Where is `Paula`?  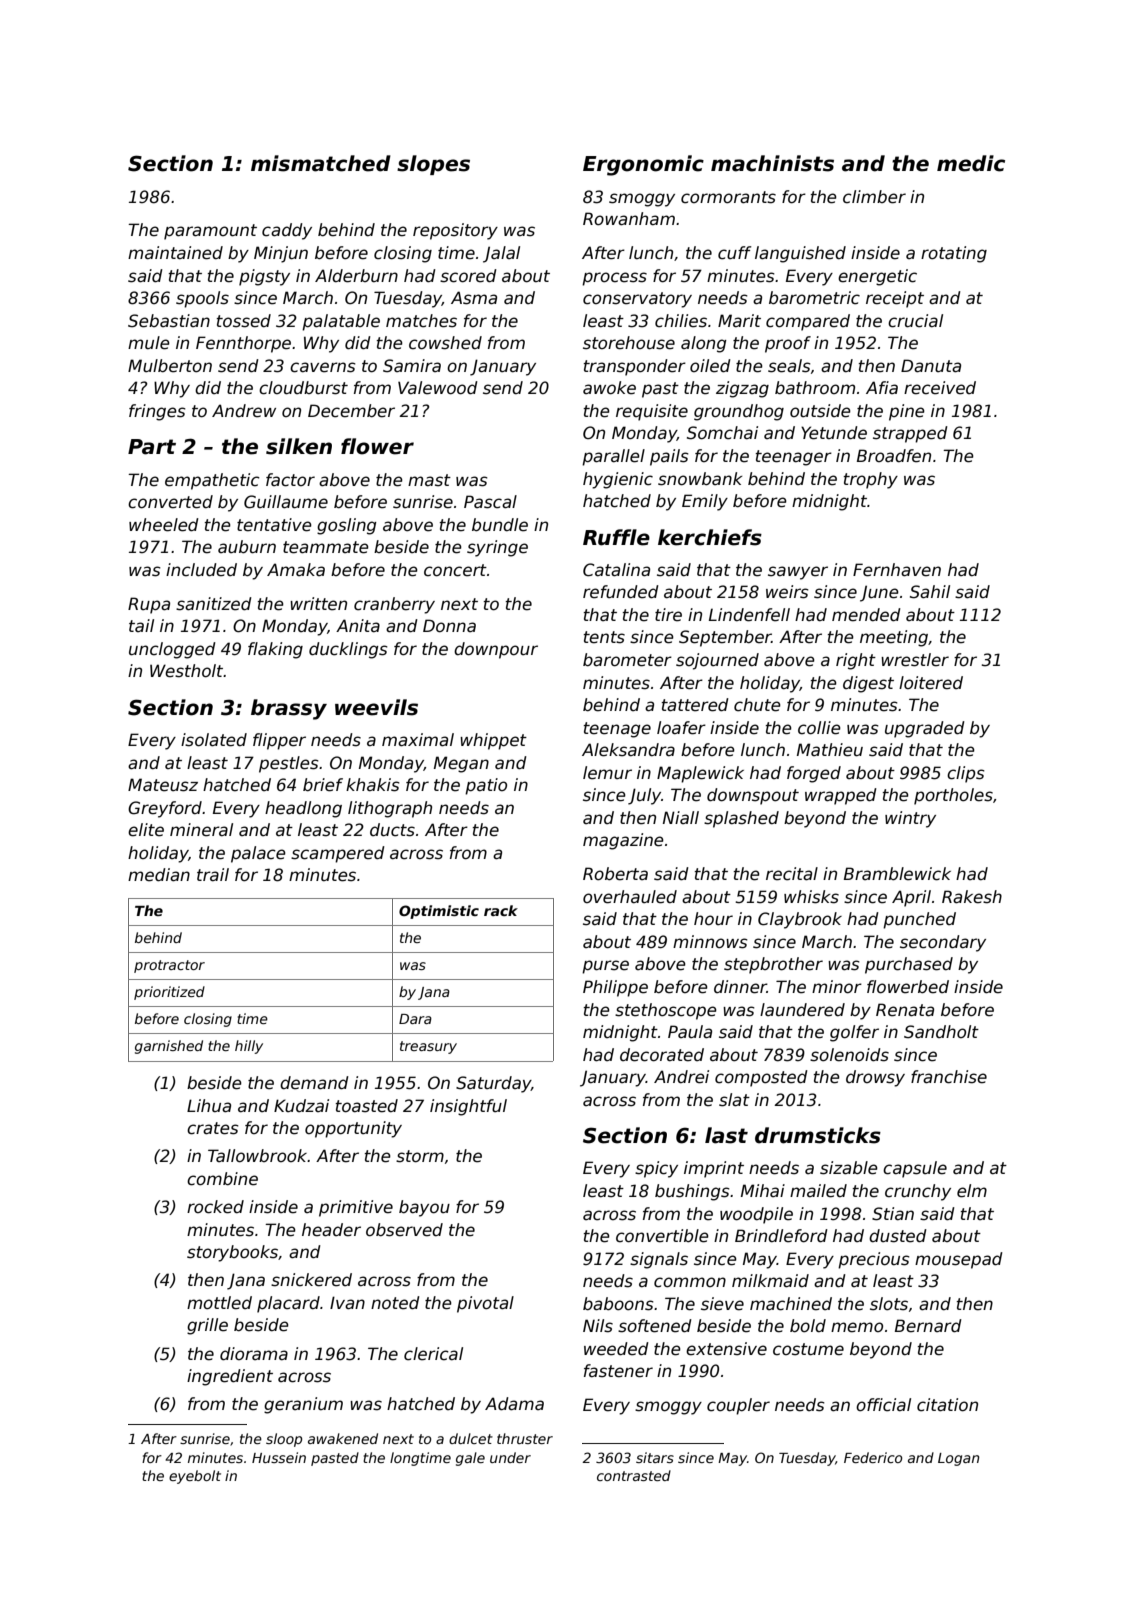 Paula is located at coordinates (690, 1032).
